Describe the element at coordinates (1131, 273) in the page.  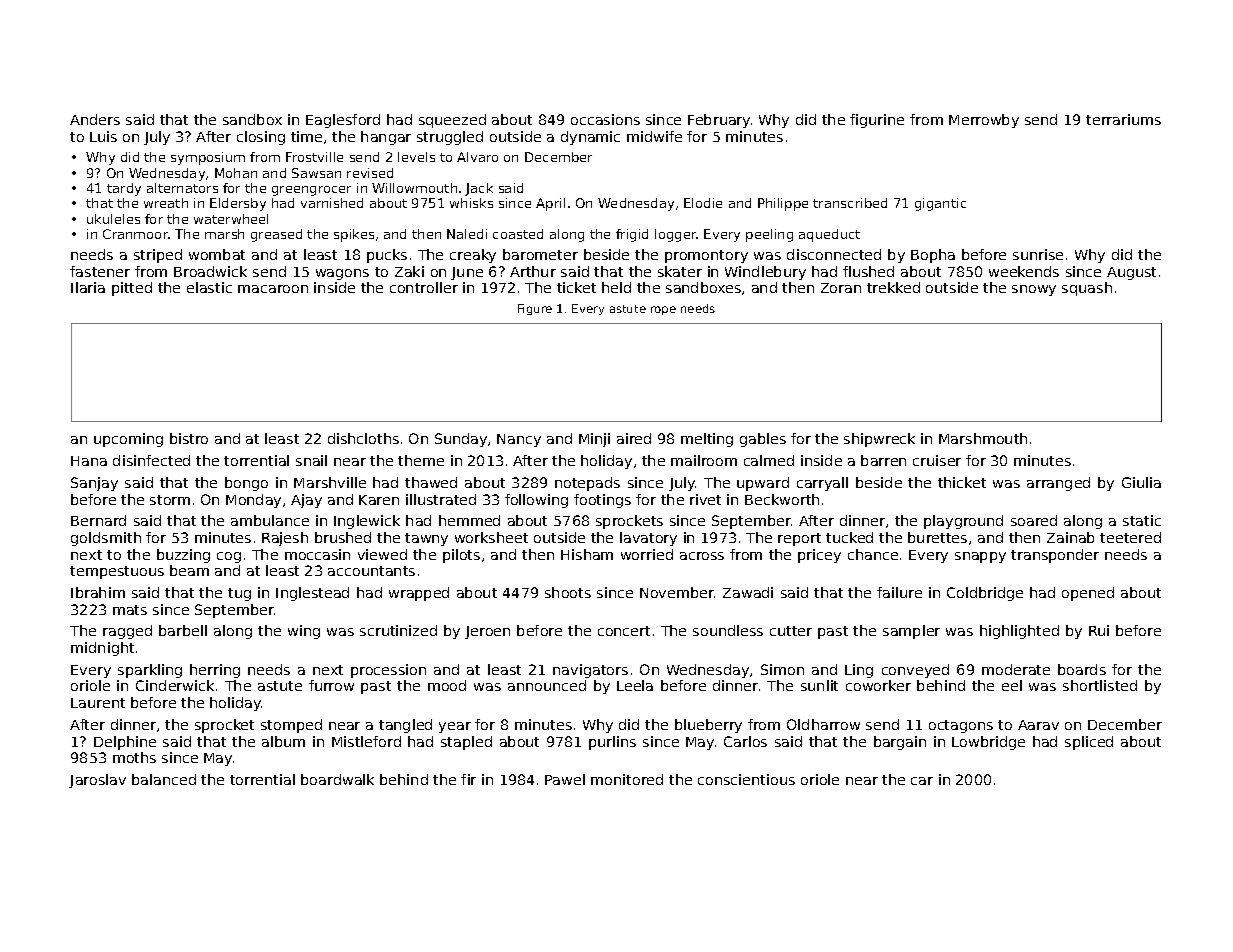
I see `August` at that location.
